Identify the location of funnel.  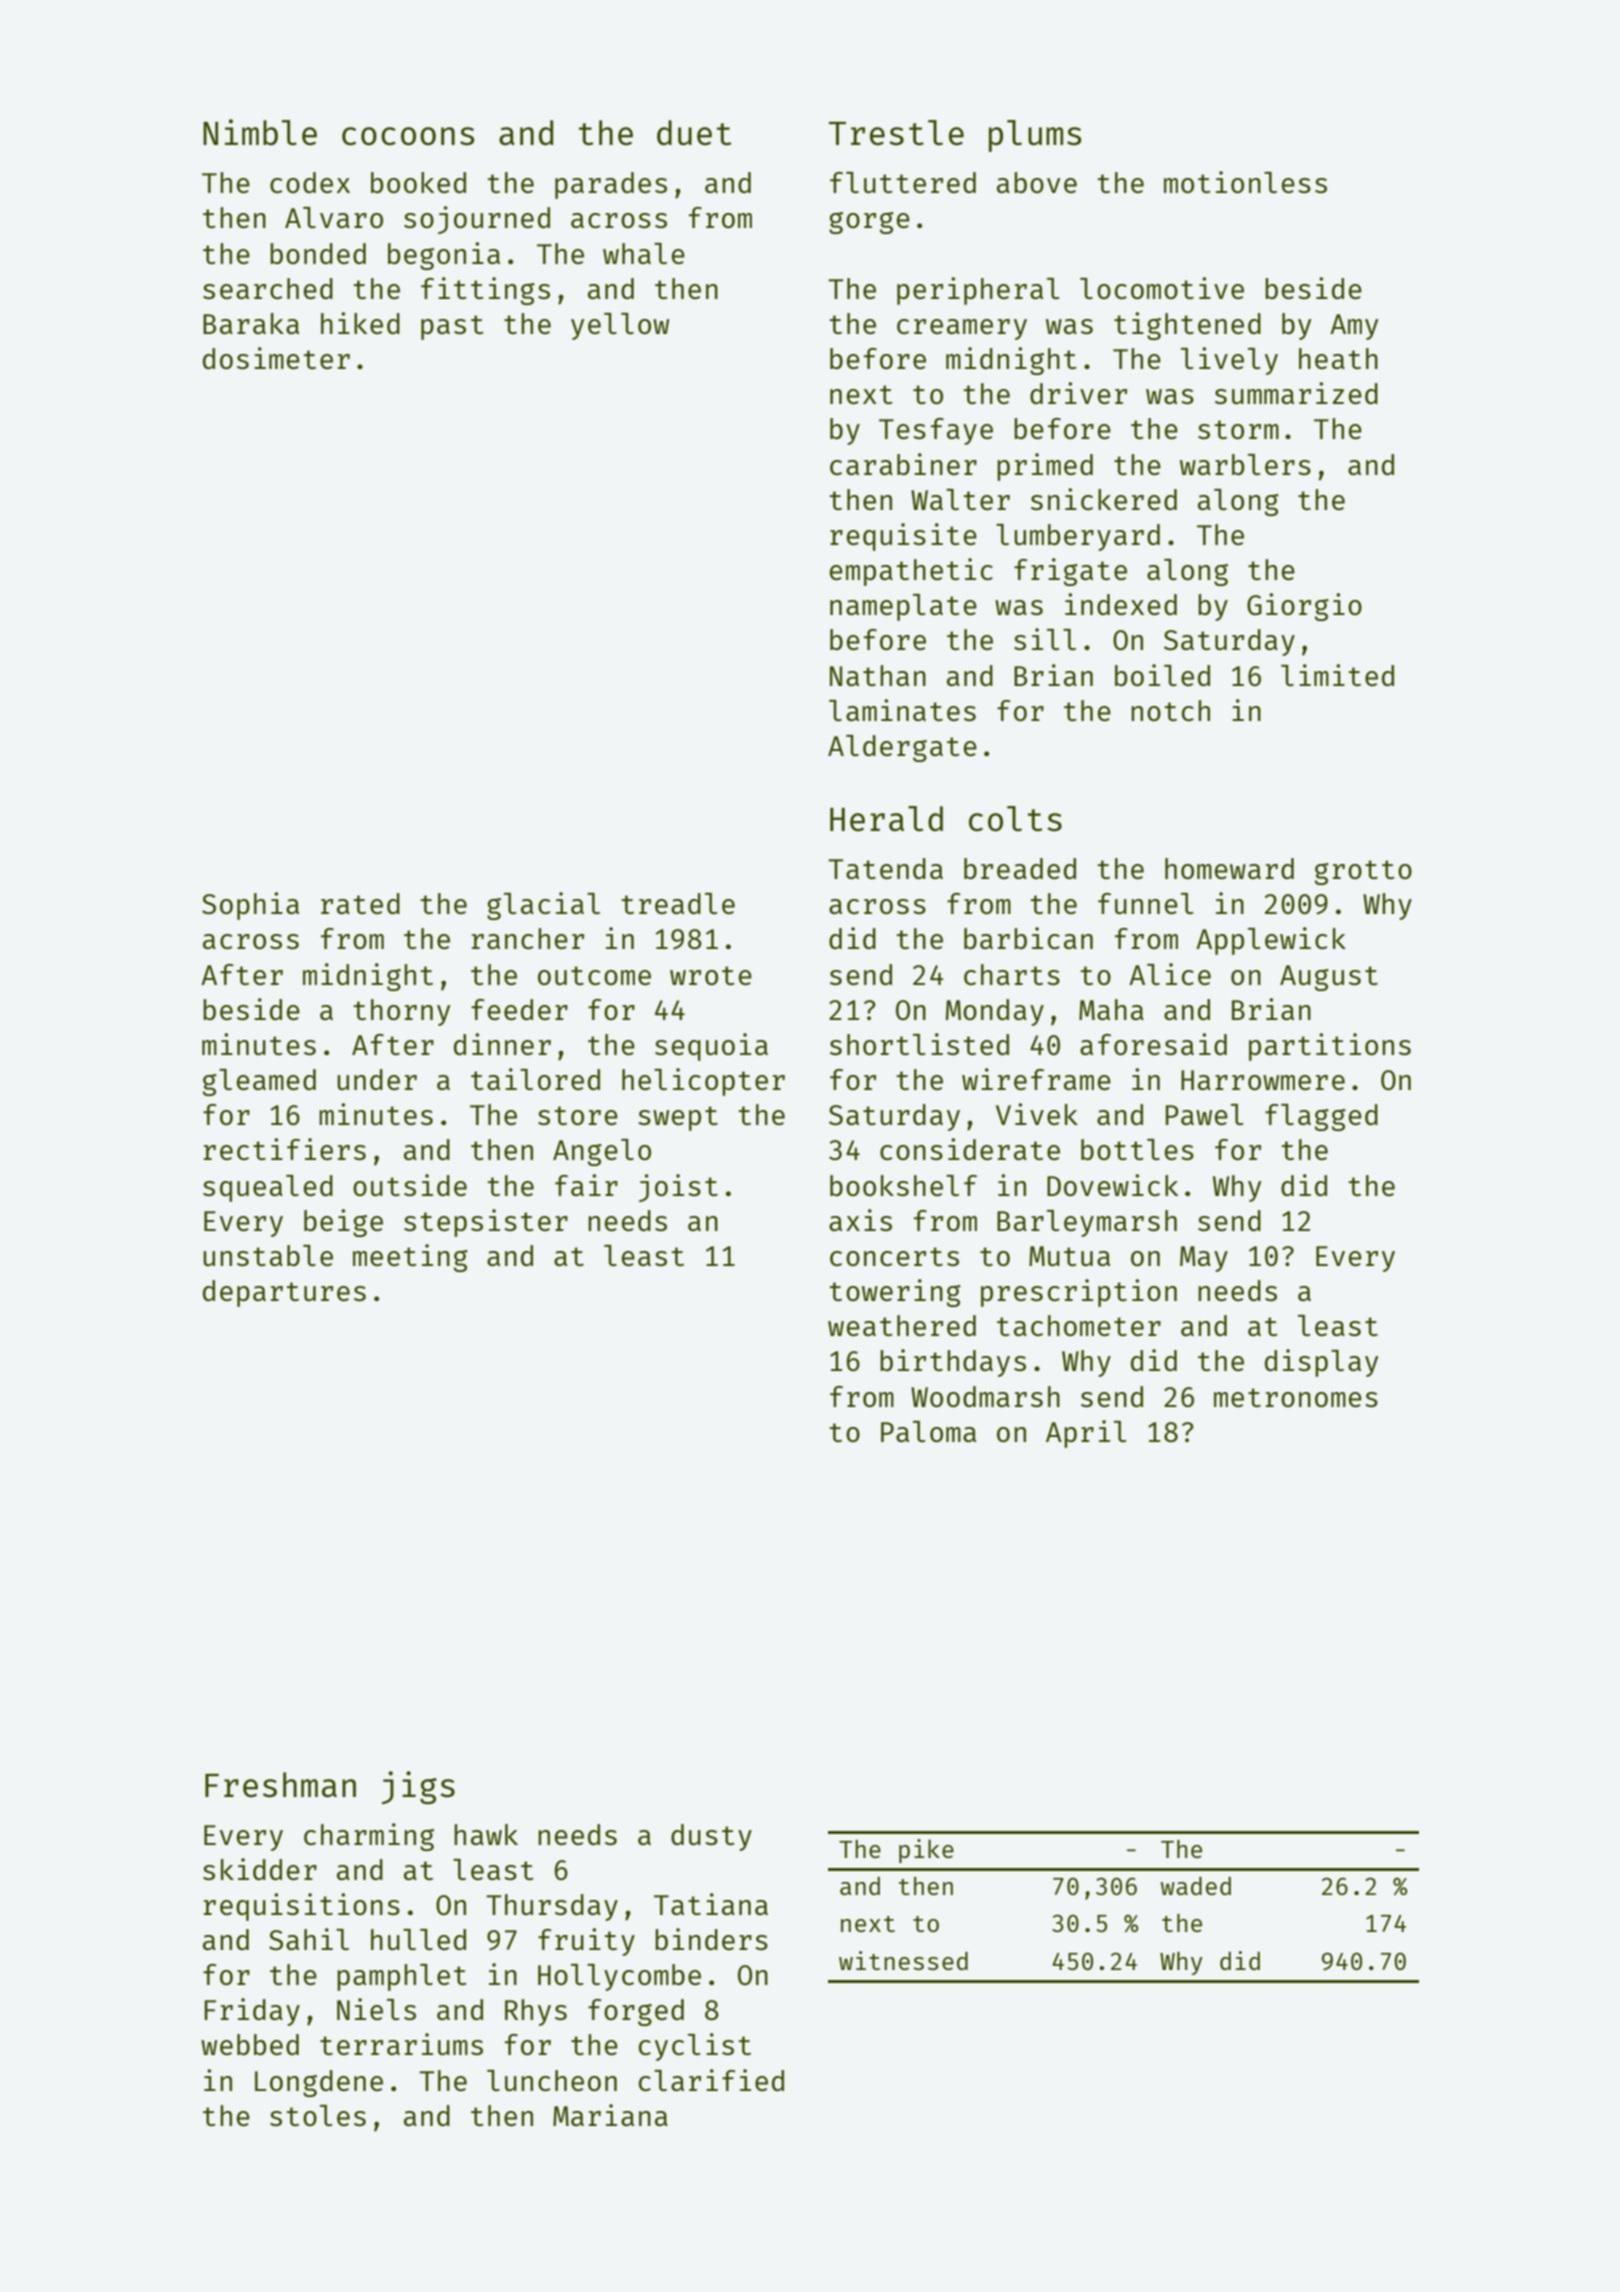
(1145, 903).
